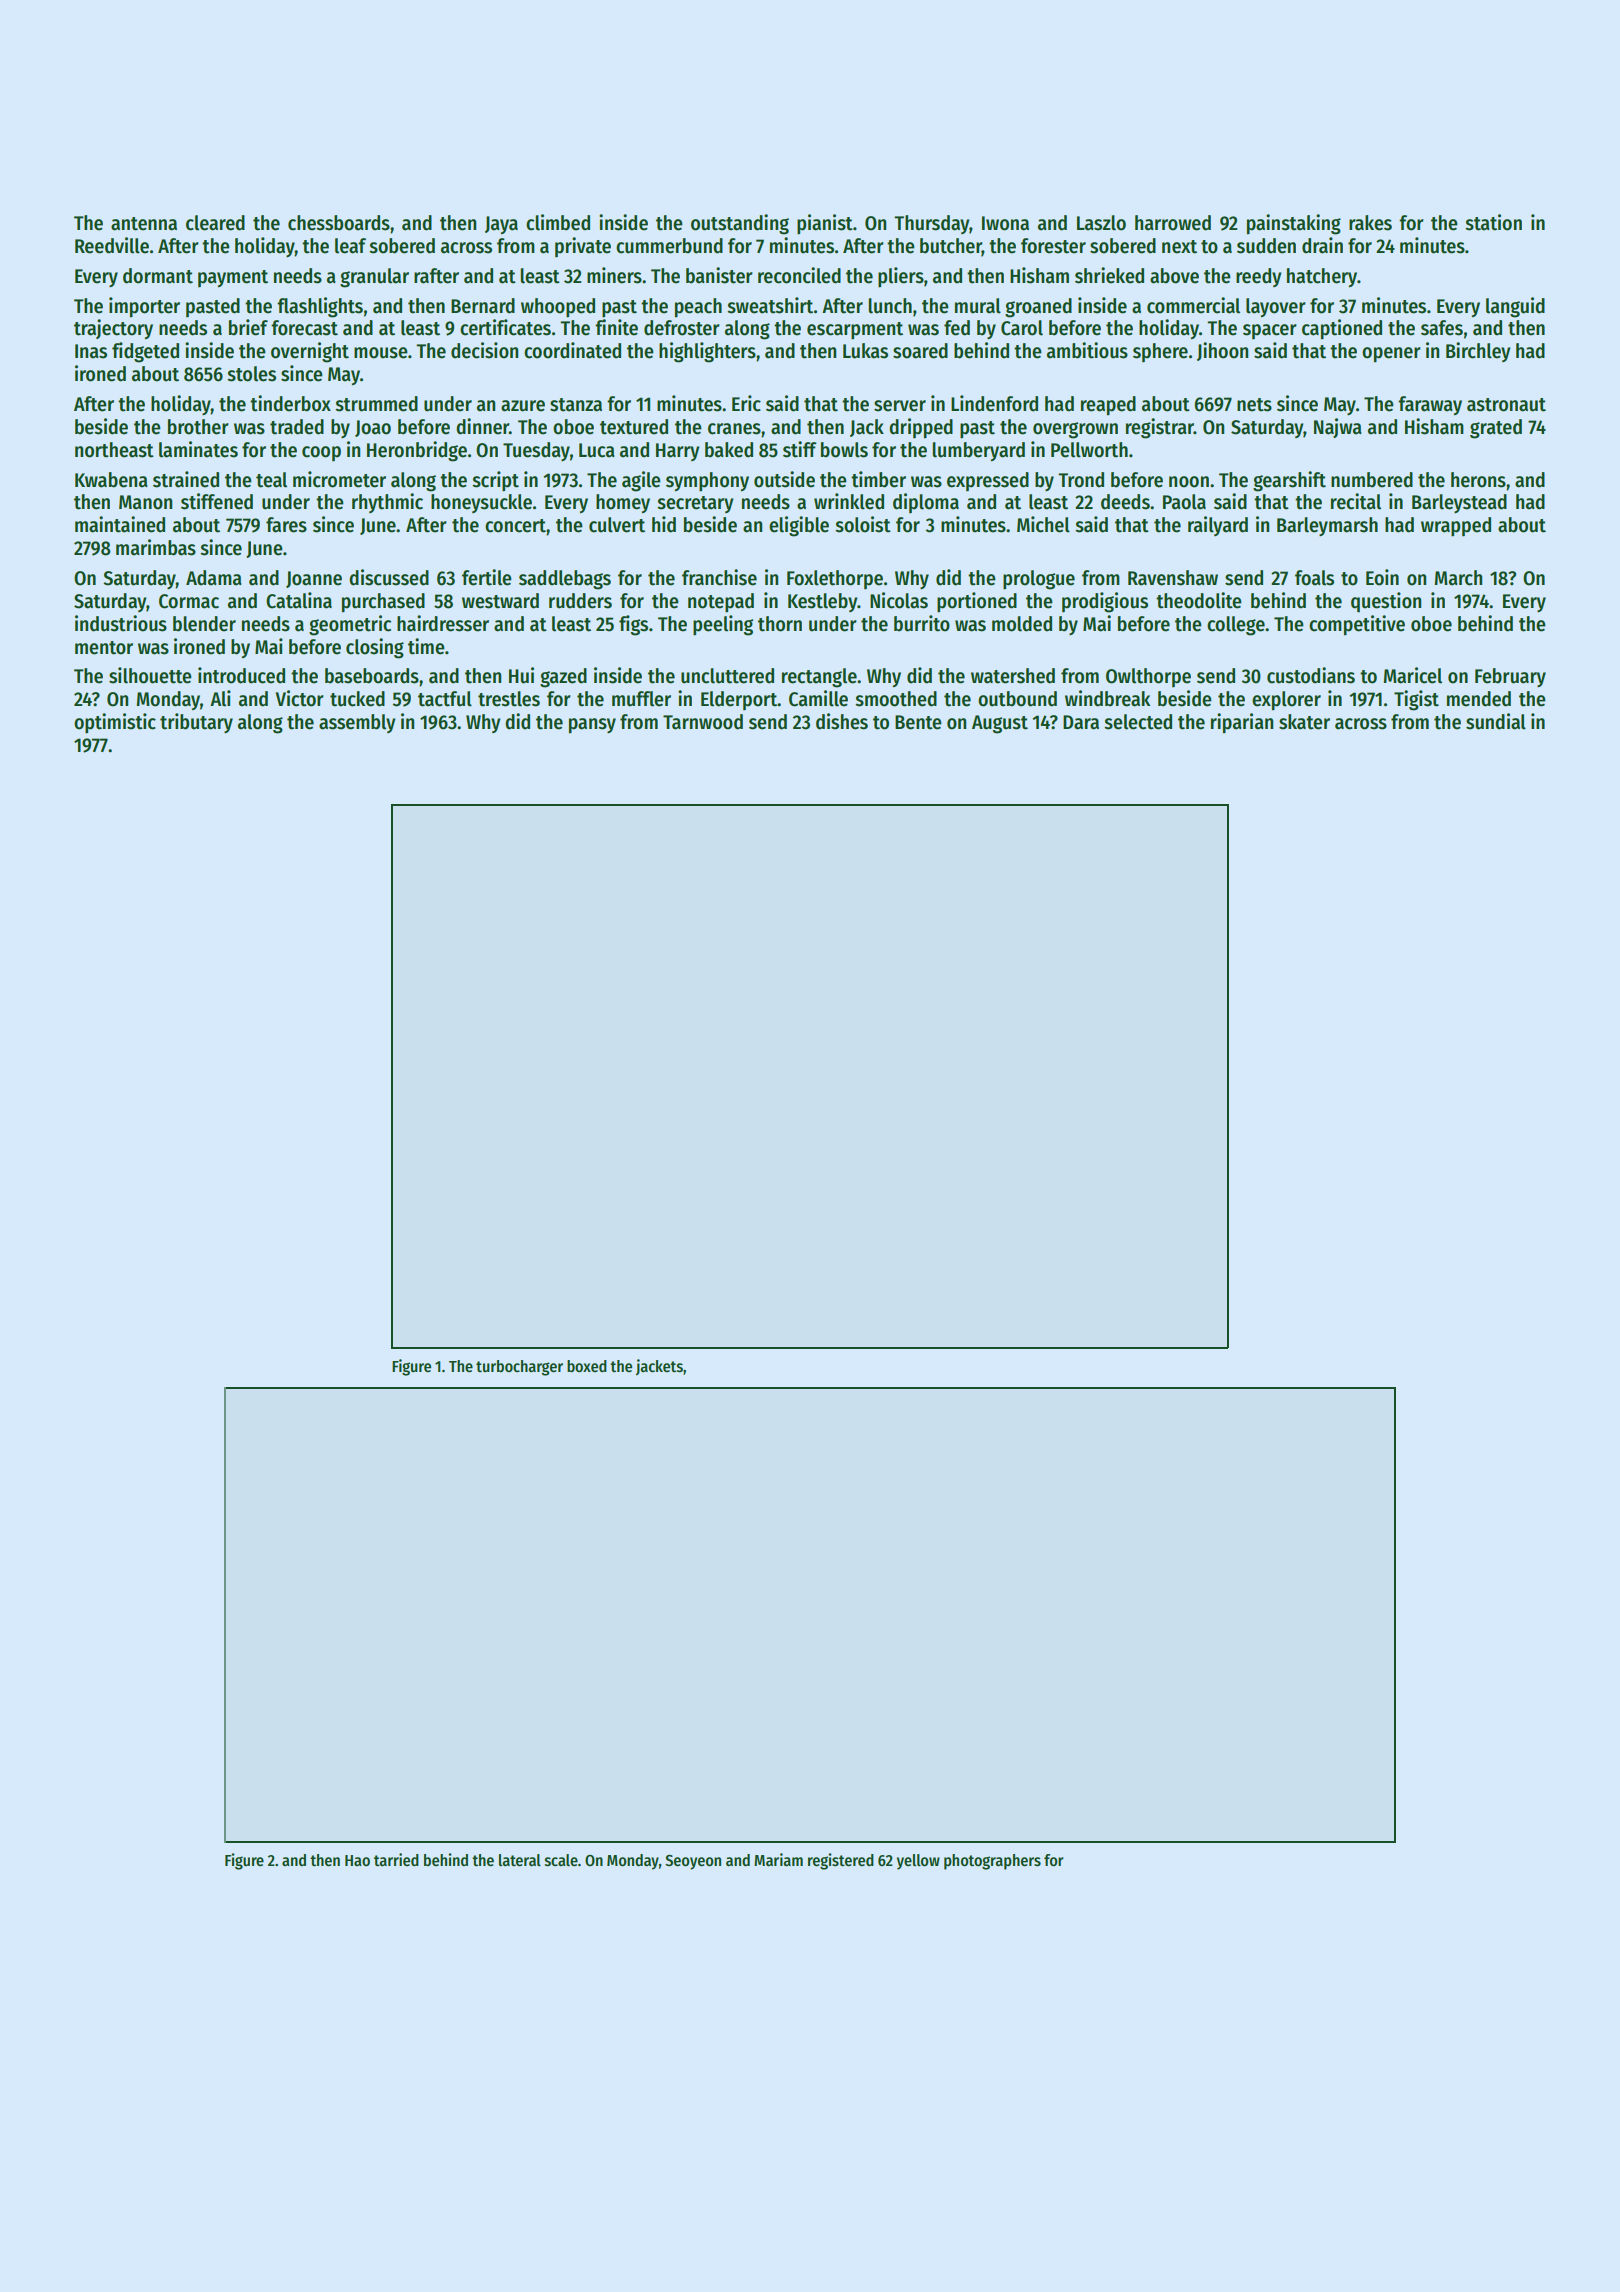 Image resolution: width=1620 pixels, height=2292 pixels. I want to click on Hao, so click(357, 1860).
